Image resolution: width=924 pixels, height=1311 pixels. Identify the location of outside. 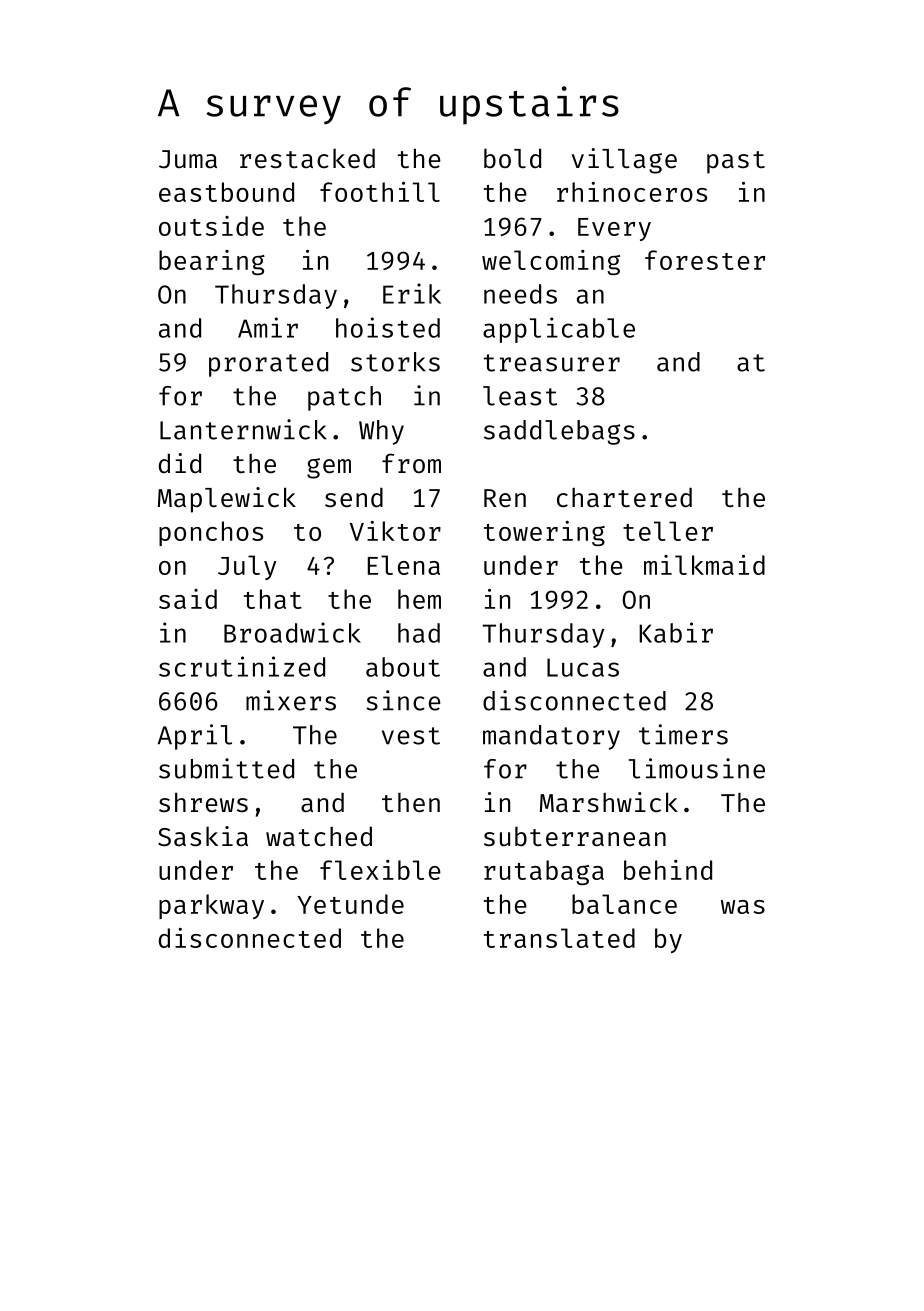
(211, 226).
